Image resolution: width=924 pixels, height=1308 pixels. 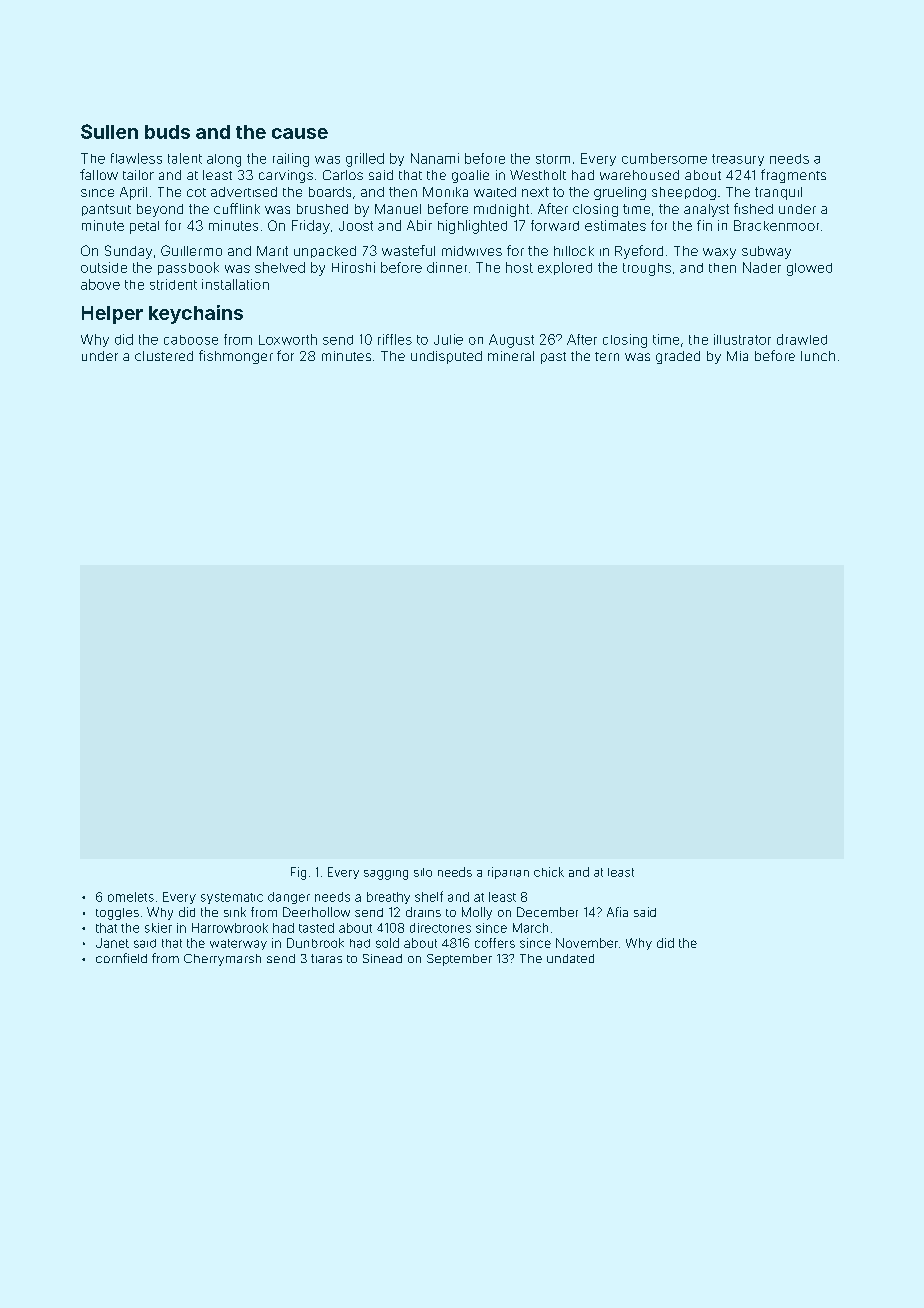 What do you see at coordinates (549, 872) in the screenshot?
I see `chick` at bounding box center [549, 872].
